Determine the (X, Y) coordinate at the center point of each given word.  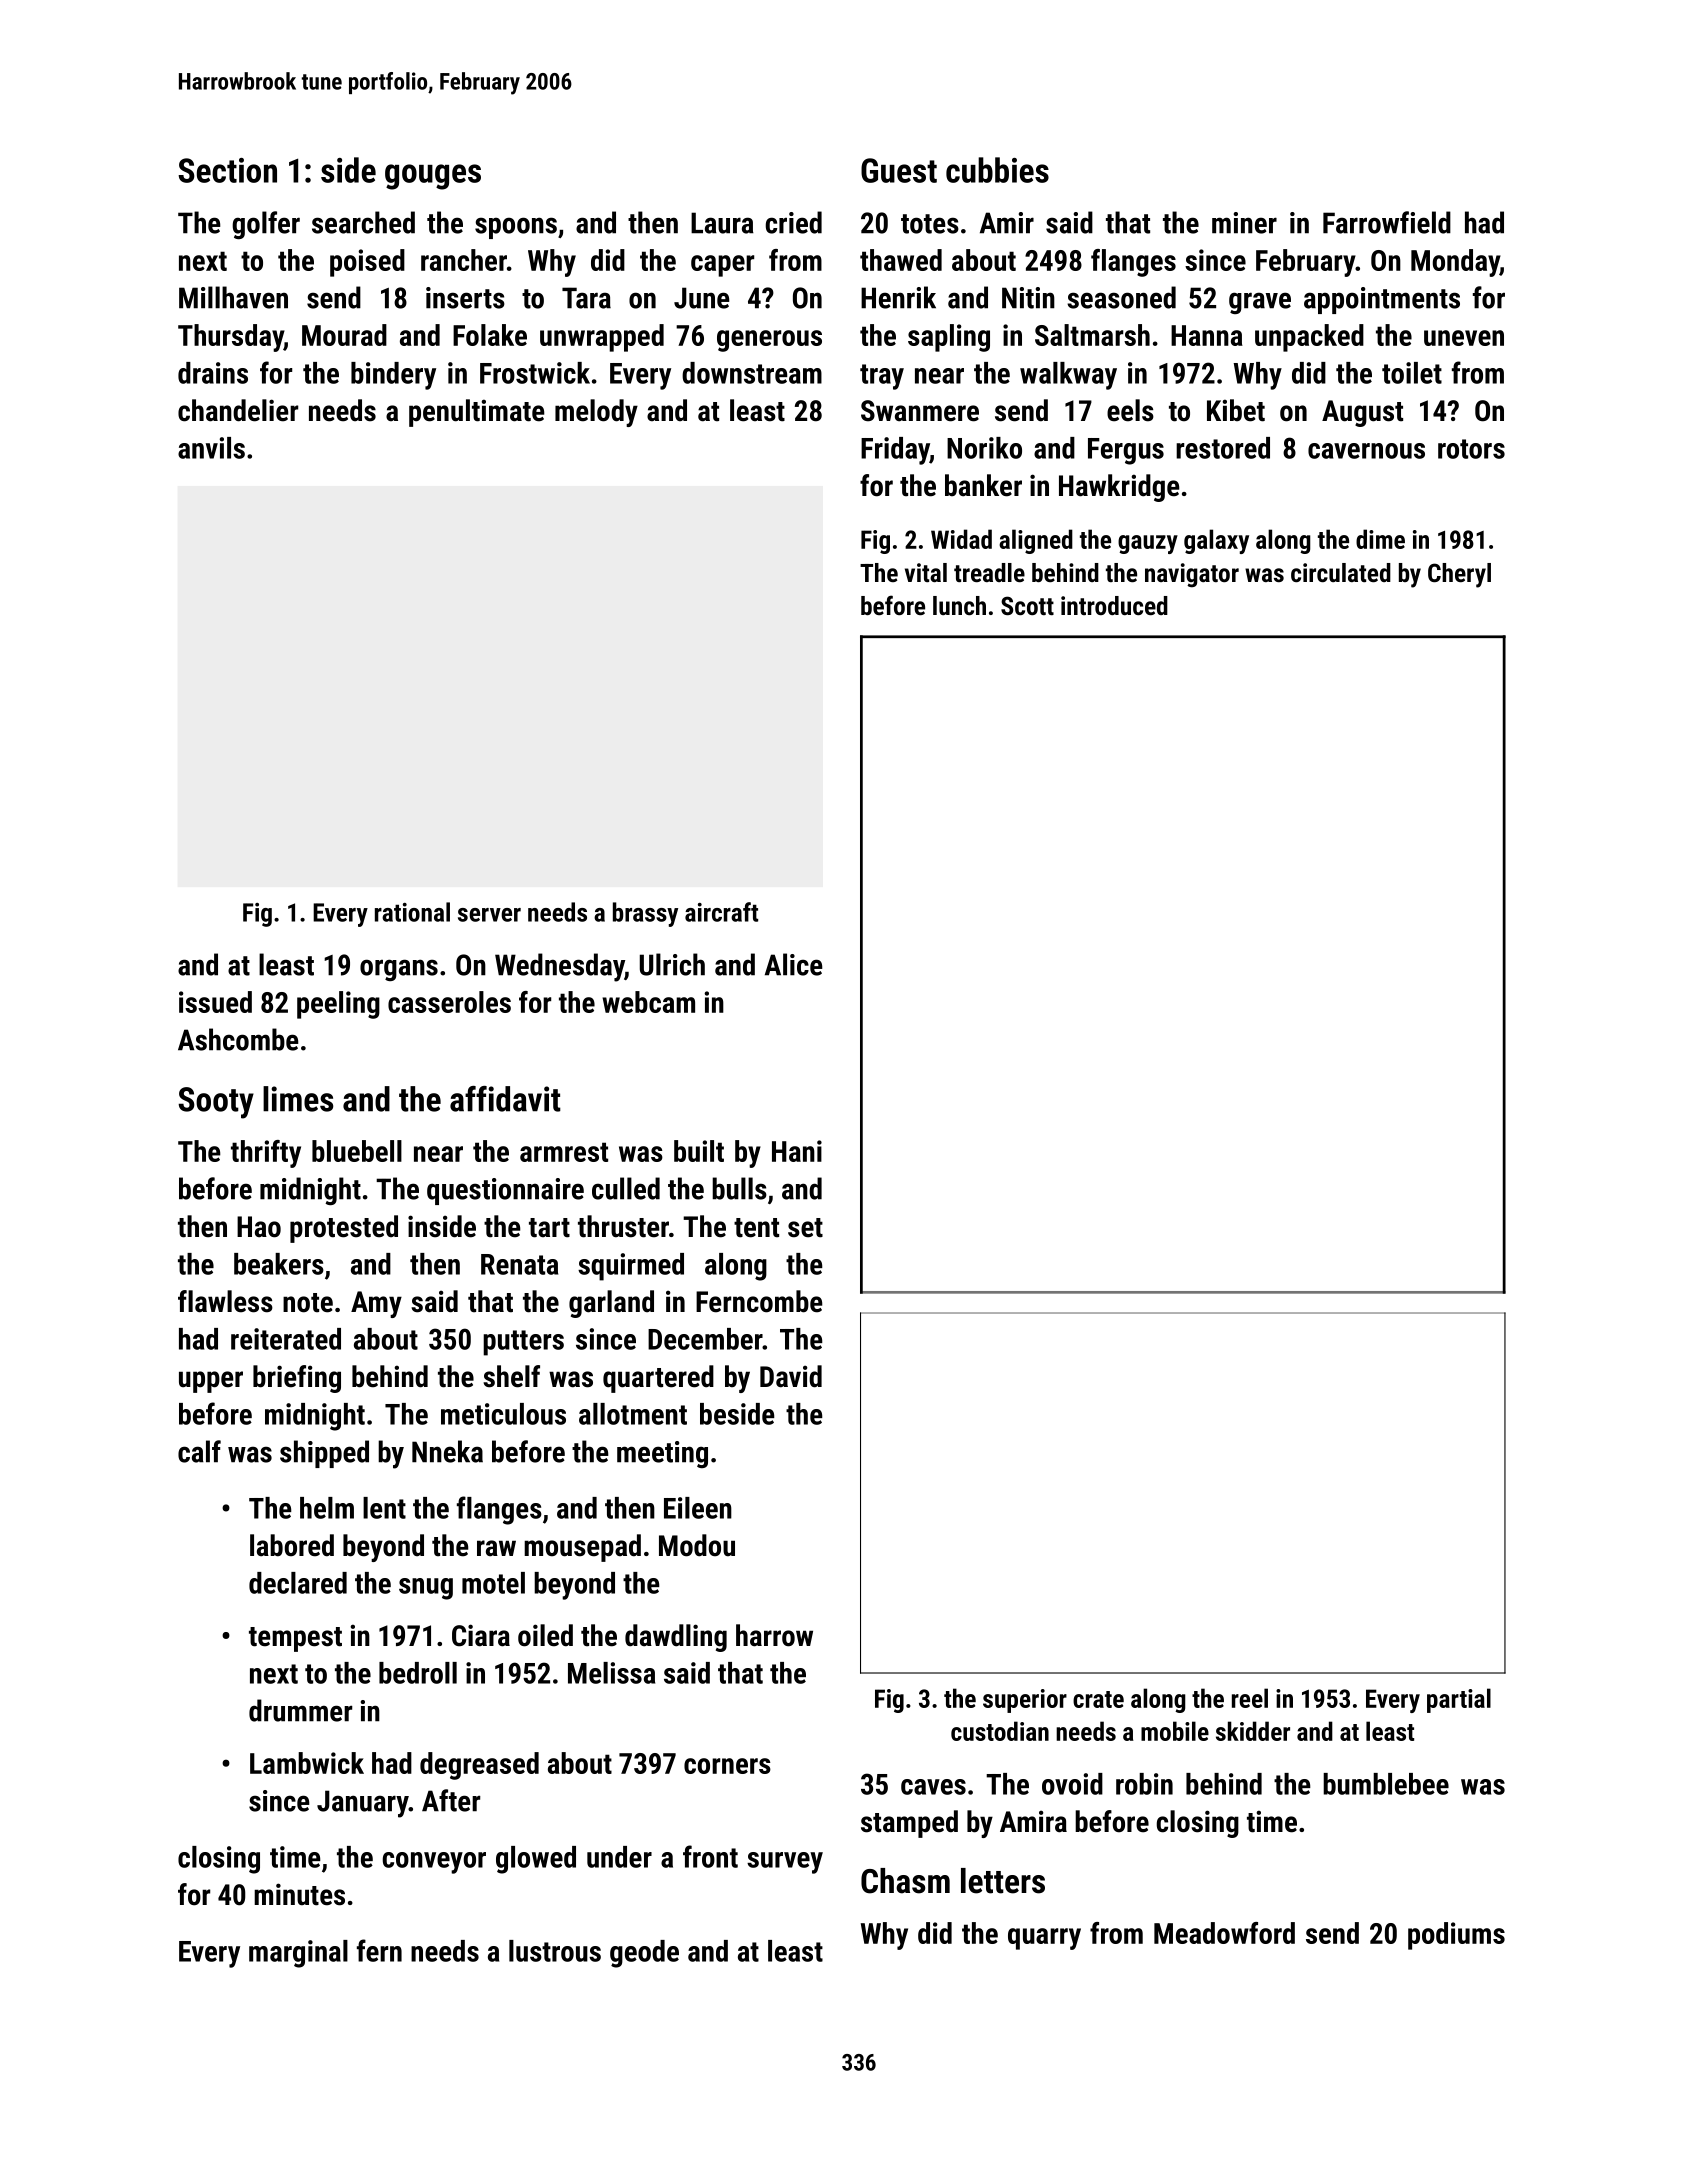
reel (1250, 1698)
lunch (959, 605)
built (699, 1151)
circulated (1341, 572)
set (805, 1228)
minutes (299, 1894)
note (308, 1303)
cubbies (997, 170)
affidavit (505, 1099)
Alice (794, 964)
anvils (211, 448)
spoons (516, 228)
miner (1244, 223)
